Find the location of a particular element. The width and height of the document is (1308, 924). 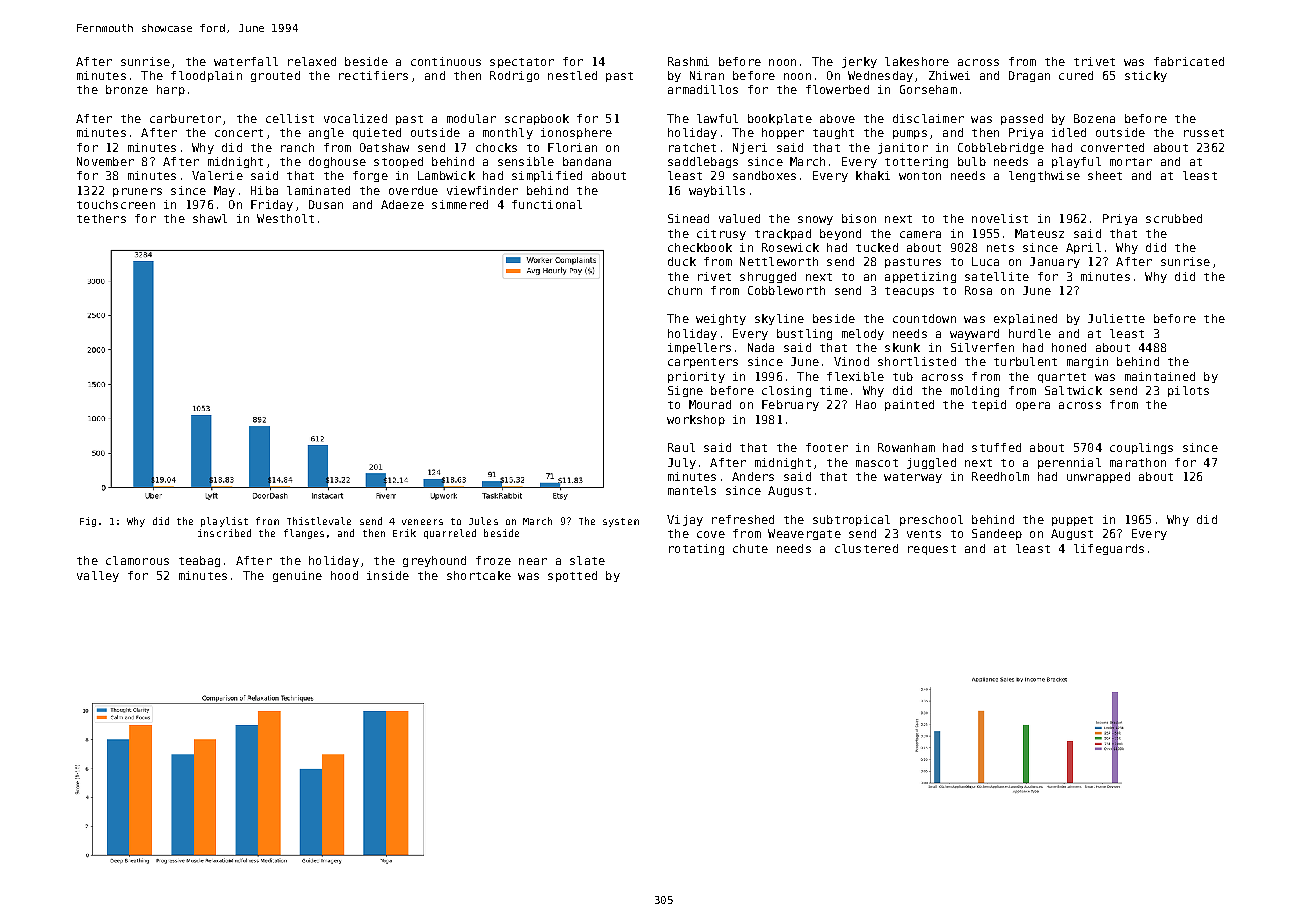

fabricated is located at coordinates (1189, 61).
